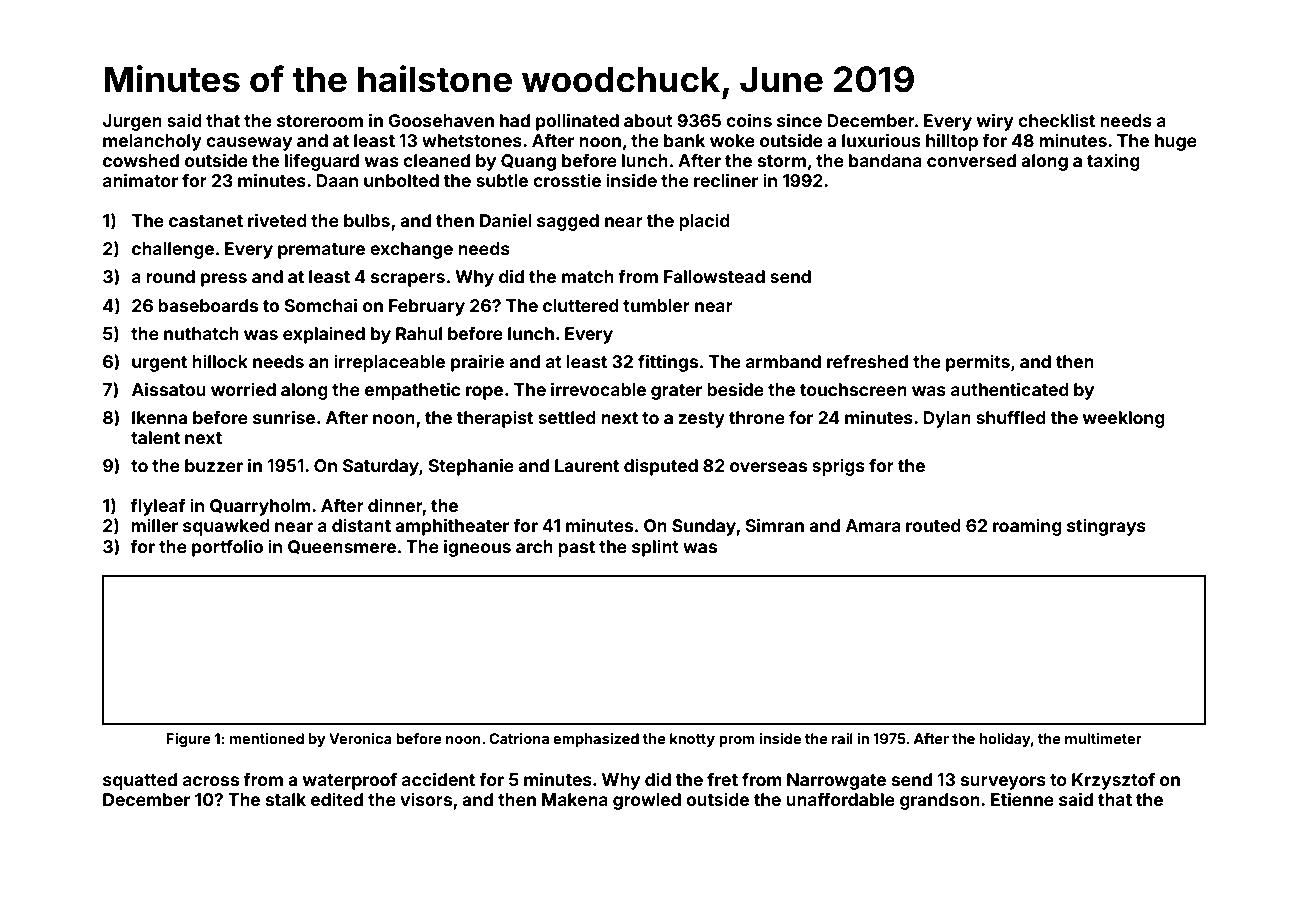  Describe the element at coordinates (576, 549) in the page. I see `past` at that location.
